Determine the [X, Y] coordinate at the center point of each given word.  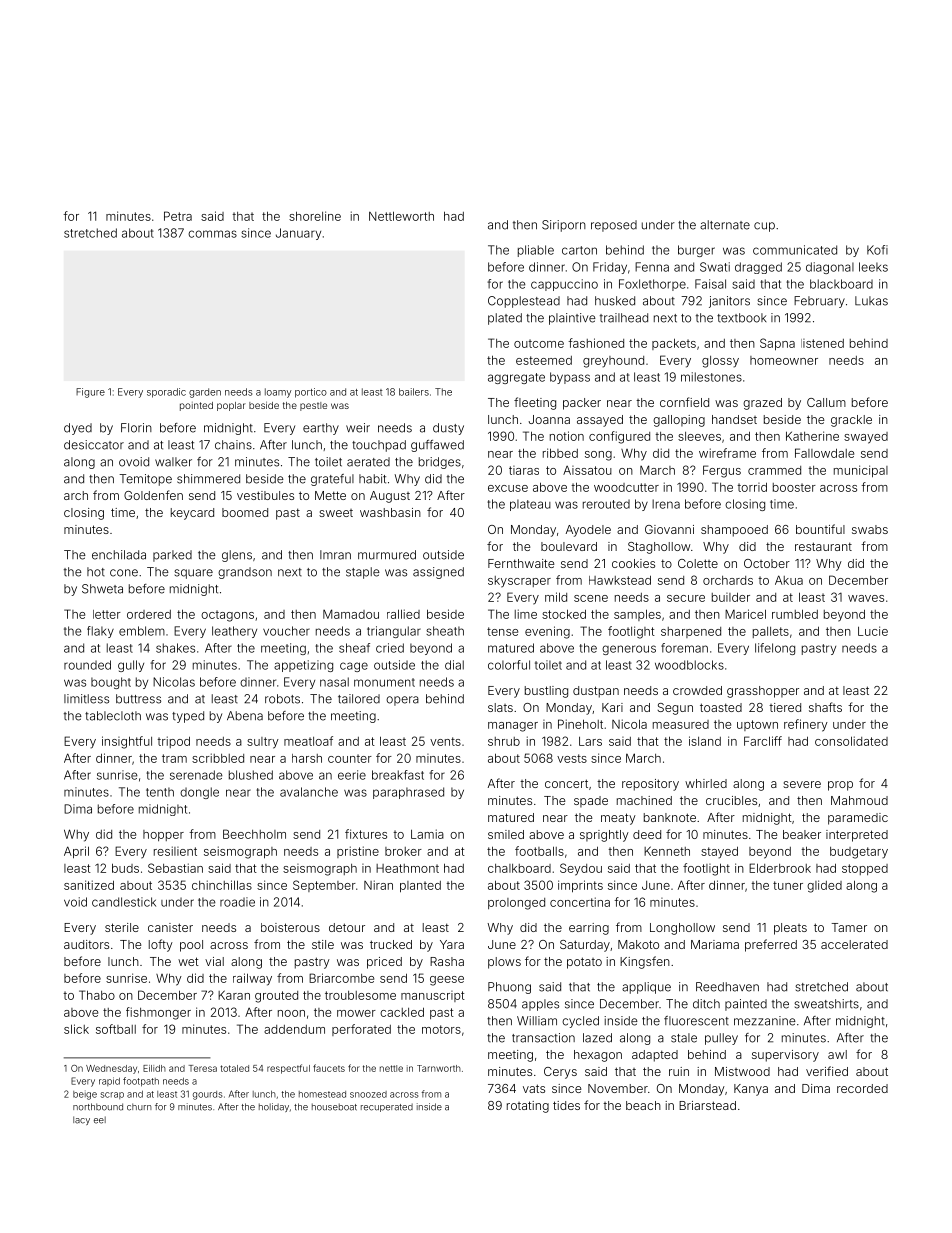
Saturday [585, 946]
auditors [86, 944]
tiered [785, 707]
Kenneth [667, 851]
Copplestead [524, 302]
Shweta [102, 589]
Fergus [722, 471]
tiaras [524, 470]
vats [534, 1088]
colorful [509, 665]
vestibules [265, 495]
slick [76, 1029]
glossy [720, 362]
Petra [178, 216]
